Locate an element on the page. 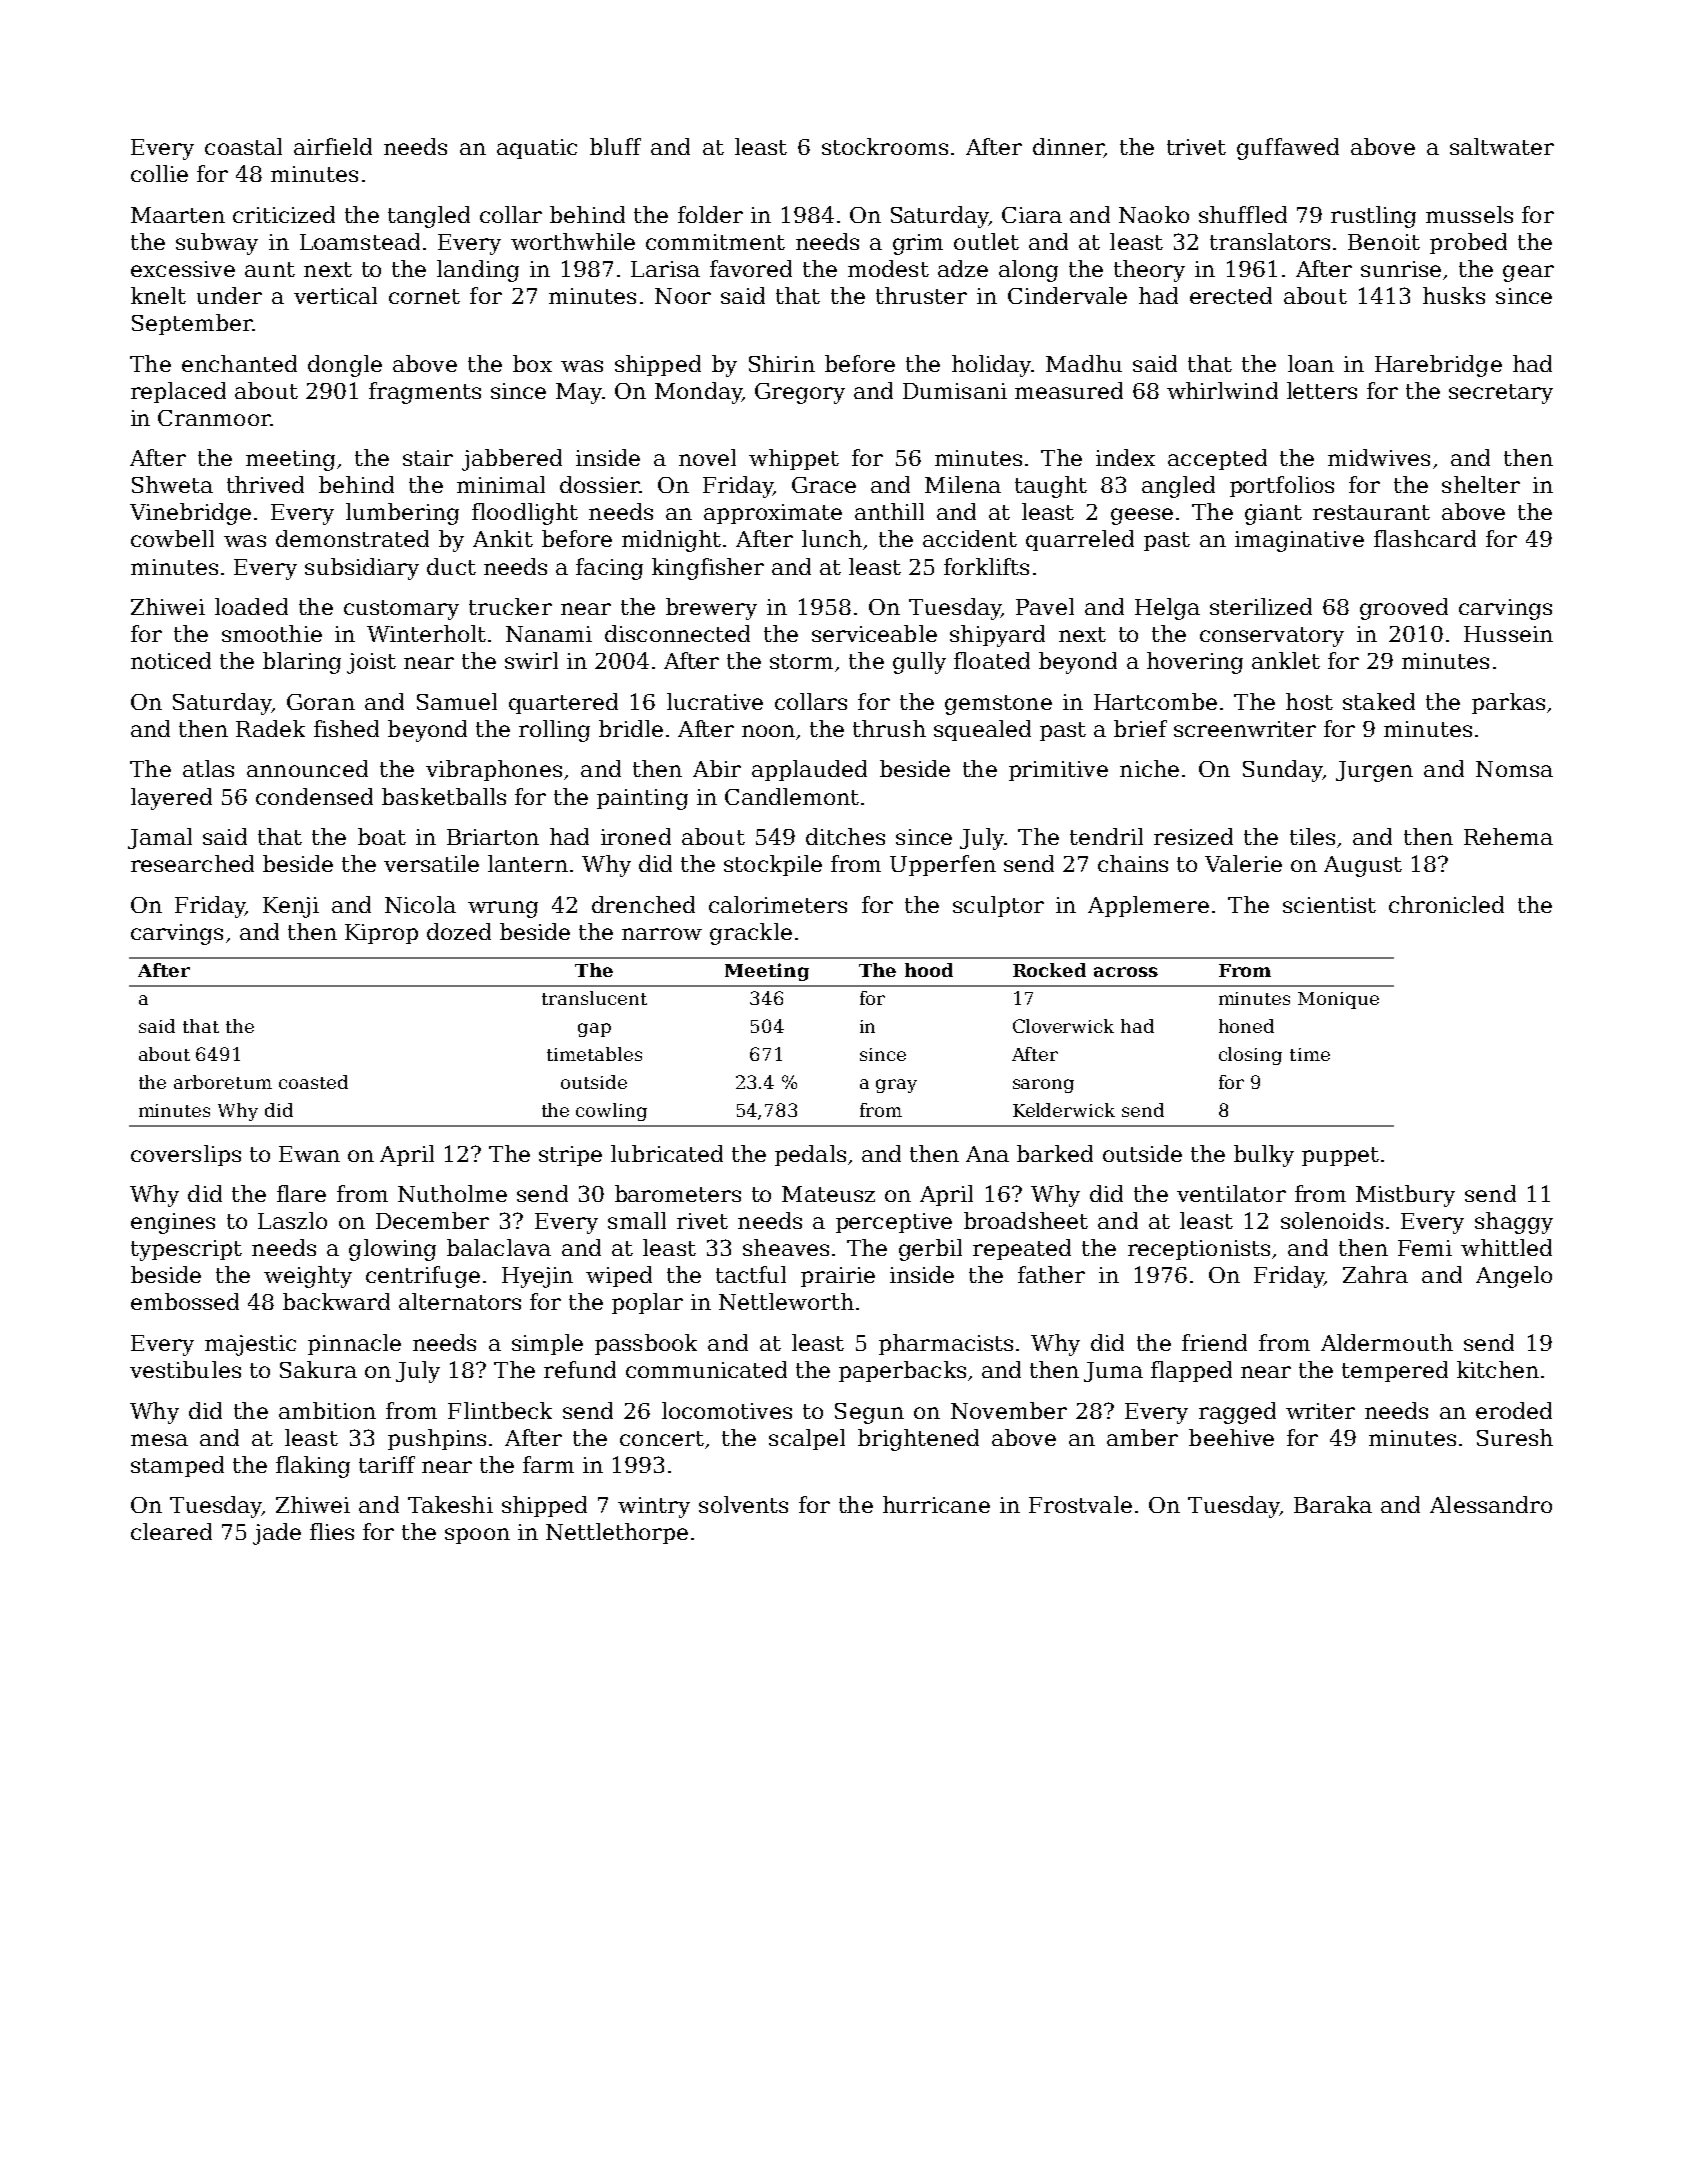 Image resolution: width=1683 pixels, height=2178 pixels. guffawed is located at coordinates (1288, 149).
